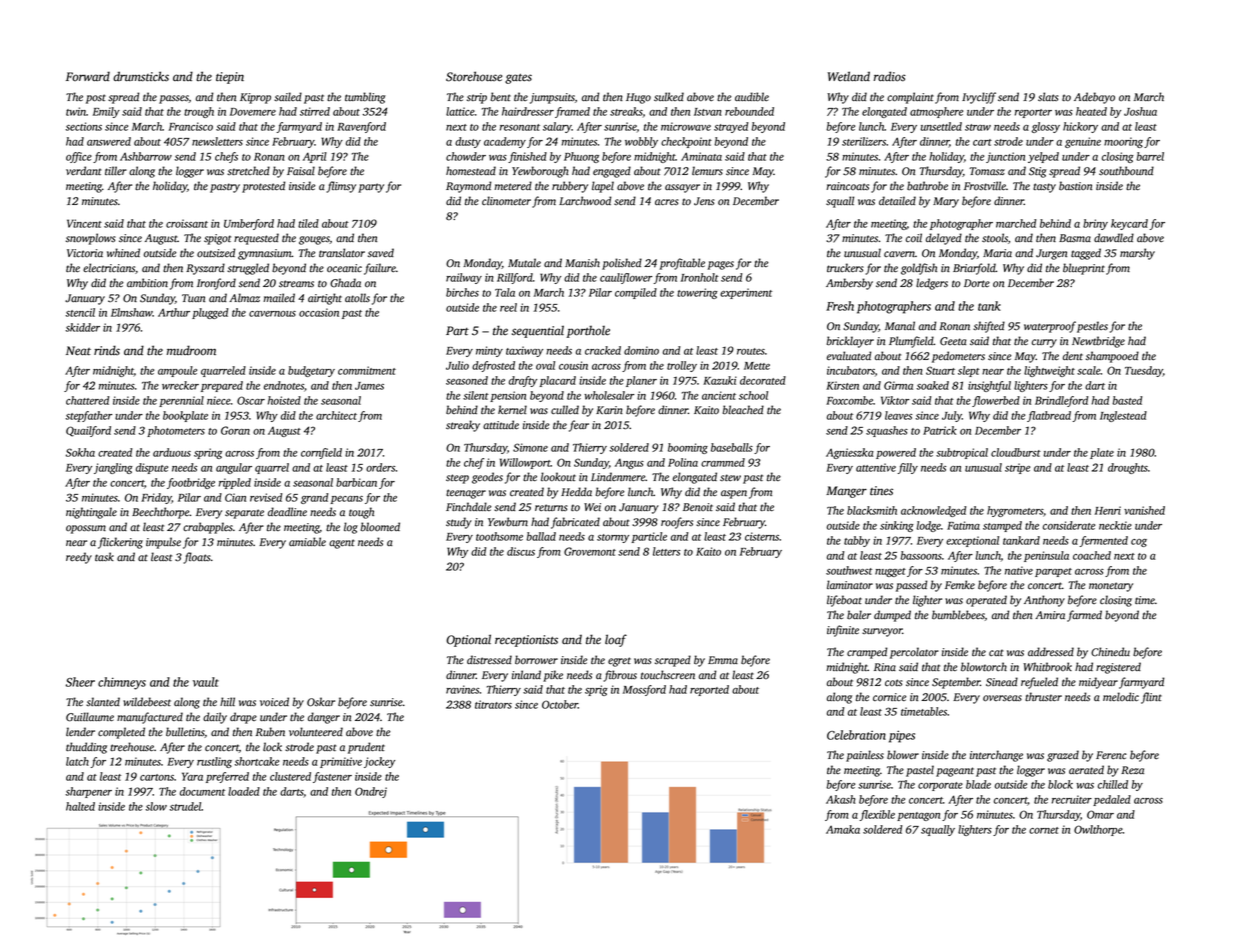 The height and width of the page is (952, 1233). Describe the element at coordinates (1016, 452) in the page. I see `cloudburst` at that location.
